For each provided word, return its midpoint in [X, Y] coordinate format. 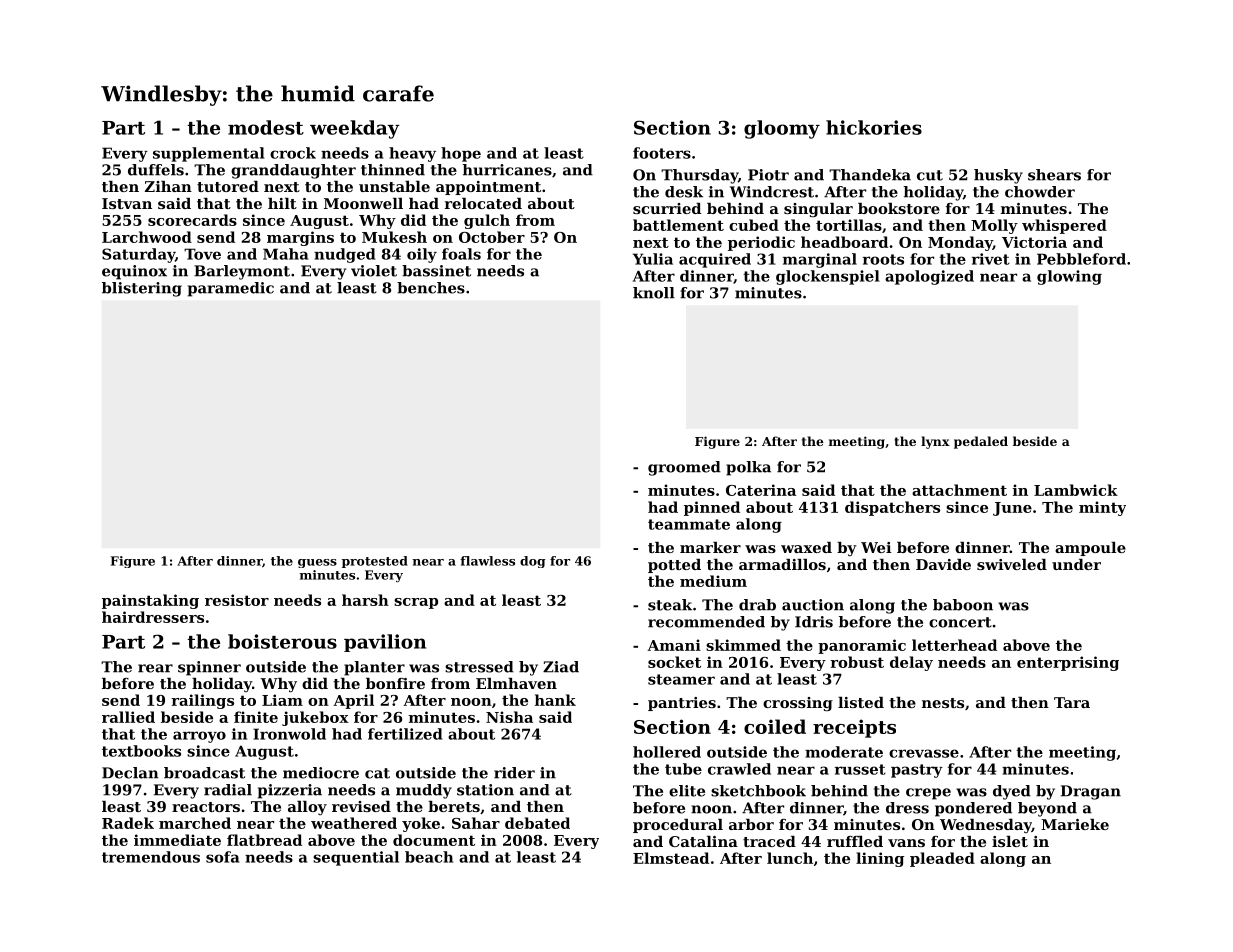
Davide [943, 564]
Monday [960, 243]
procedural [678, 826]
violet [374, 271]
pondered [973, 809]
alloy [307, 808]
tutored [228, 186]
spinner [209, 668]
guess [317, 563]
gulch [487, 221]
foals [461, 254]
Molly [994, 226]
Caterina [761, 490]
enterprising [1068, 663]
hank [555, 700]
